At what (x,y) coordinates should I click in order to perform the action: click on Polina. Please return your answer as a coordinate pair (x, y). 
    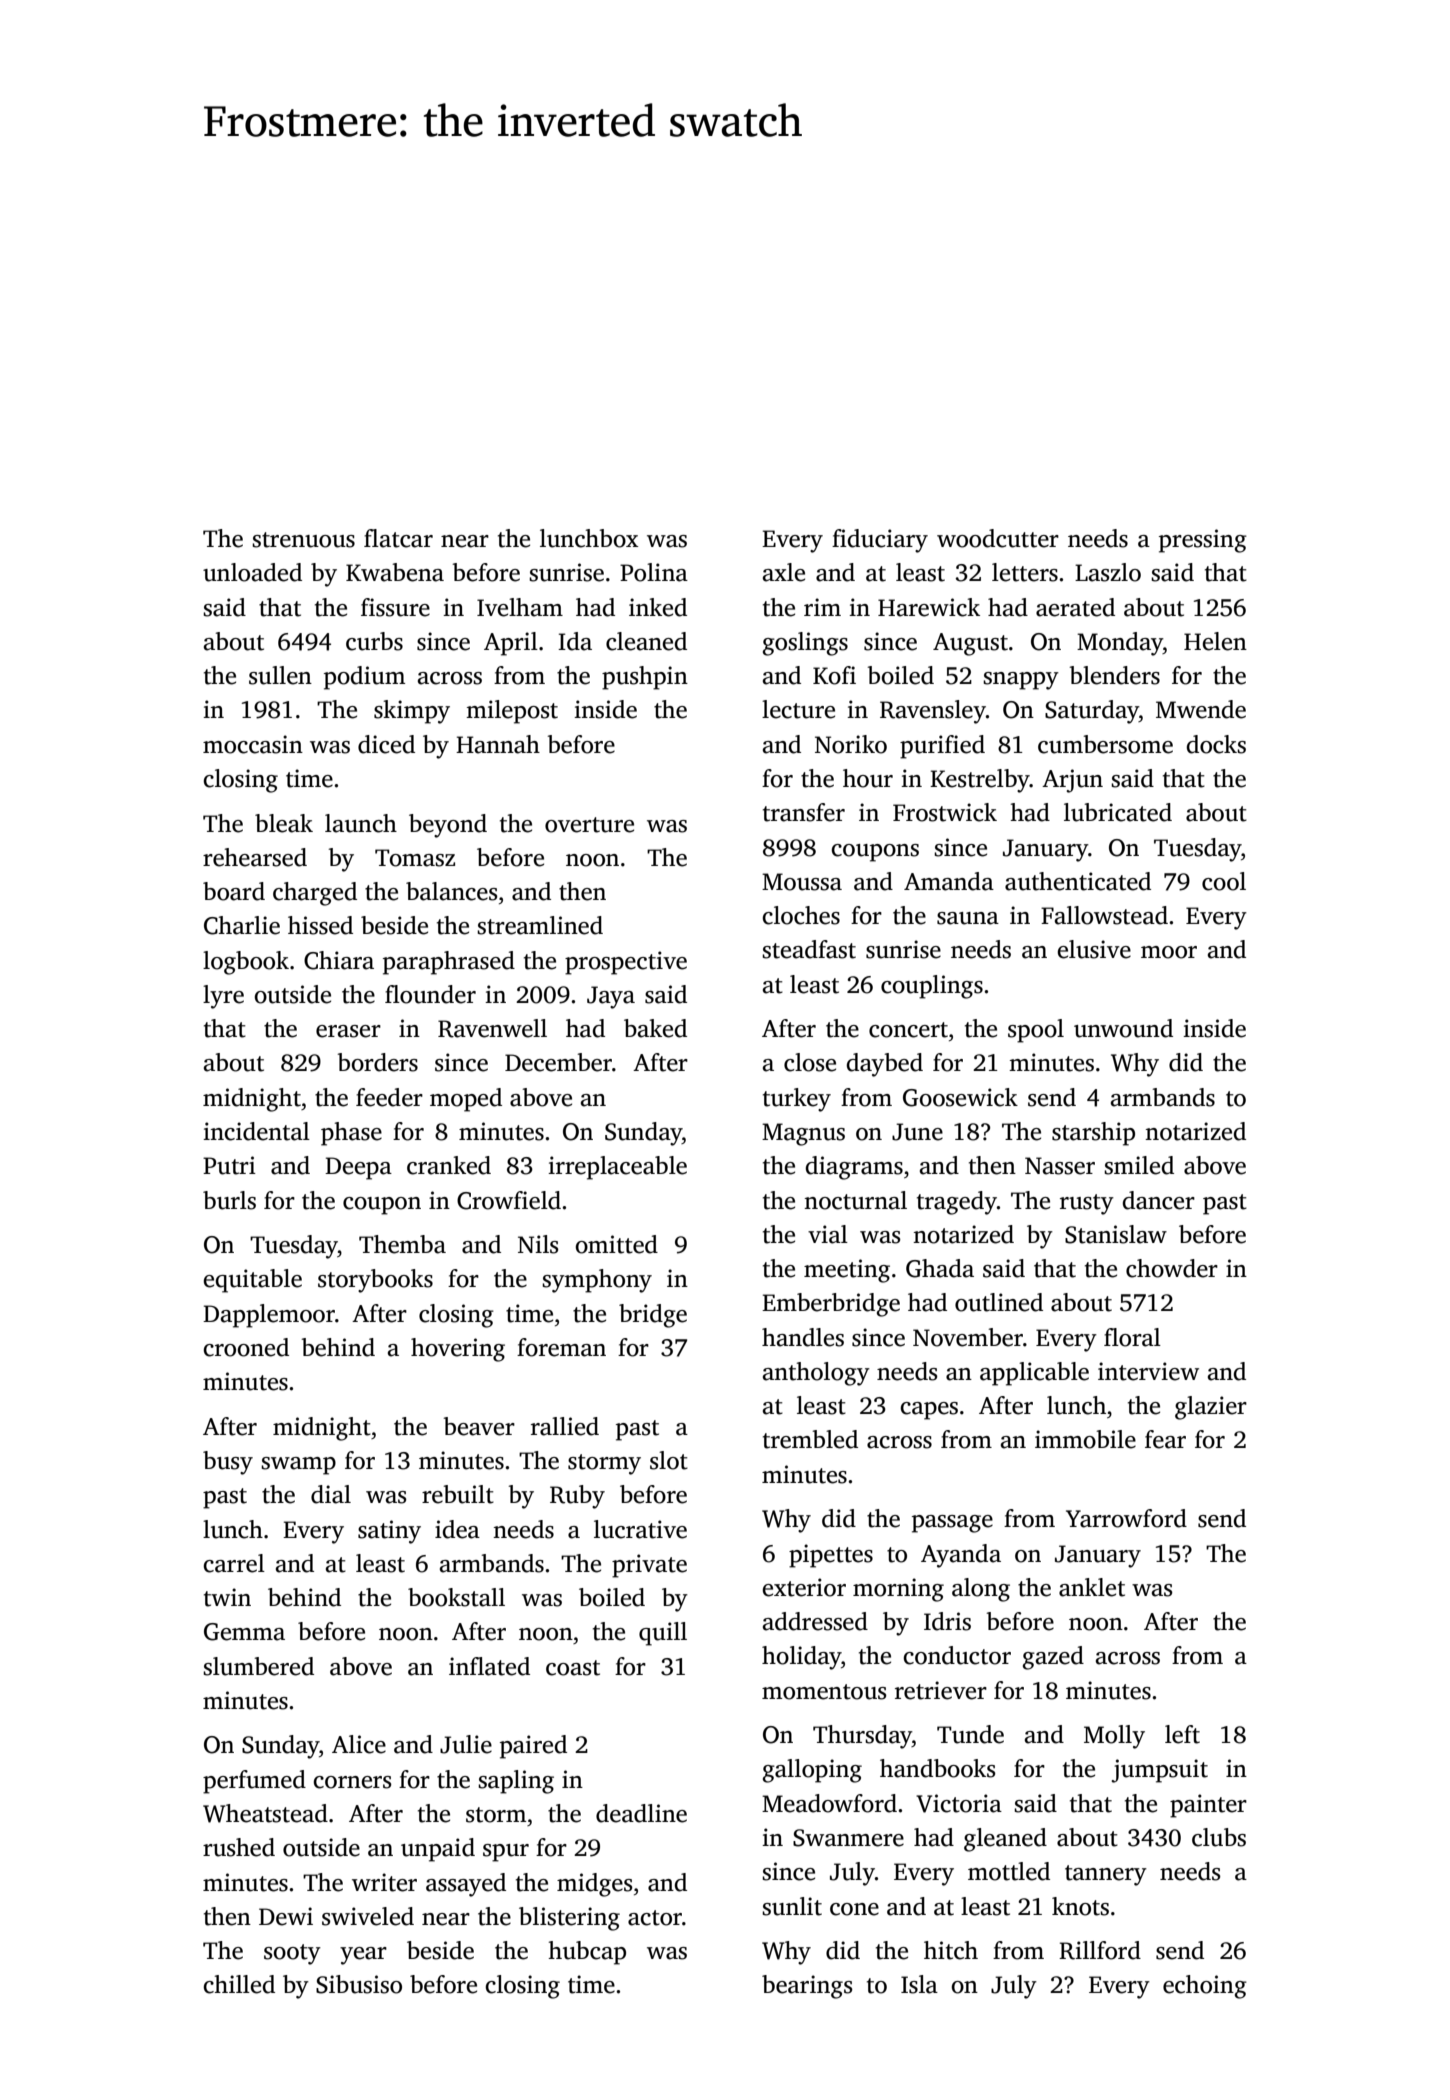
    Looking at the image, I should click on (654, 572).
